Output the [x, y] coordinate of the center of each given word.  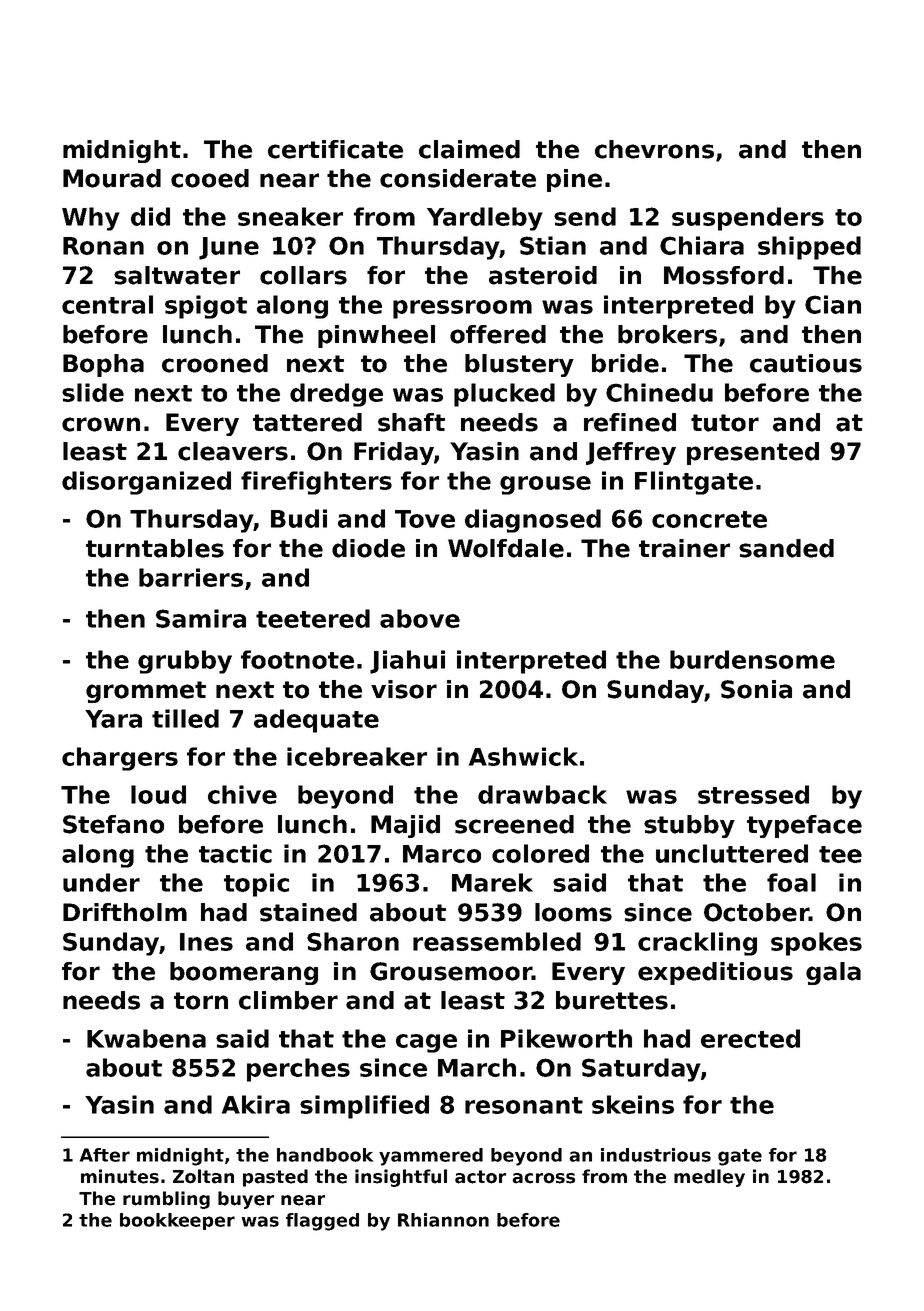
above [420, 618]
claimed [469, 149]
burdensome [752, 659]
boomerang [244, 973]
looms [573, 912]
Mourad [112, 178]
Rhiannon [443, 1220]
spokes [816, 944]
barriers [191, 577]
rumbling [166, 1200]
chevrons [654, 149]
